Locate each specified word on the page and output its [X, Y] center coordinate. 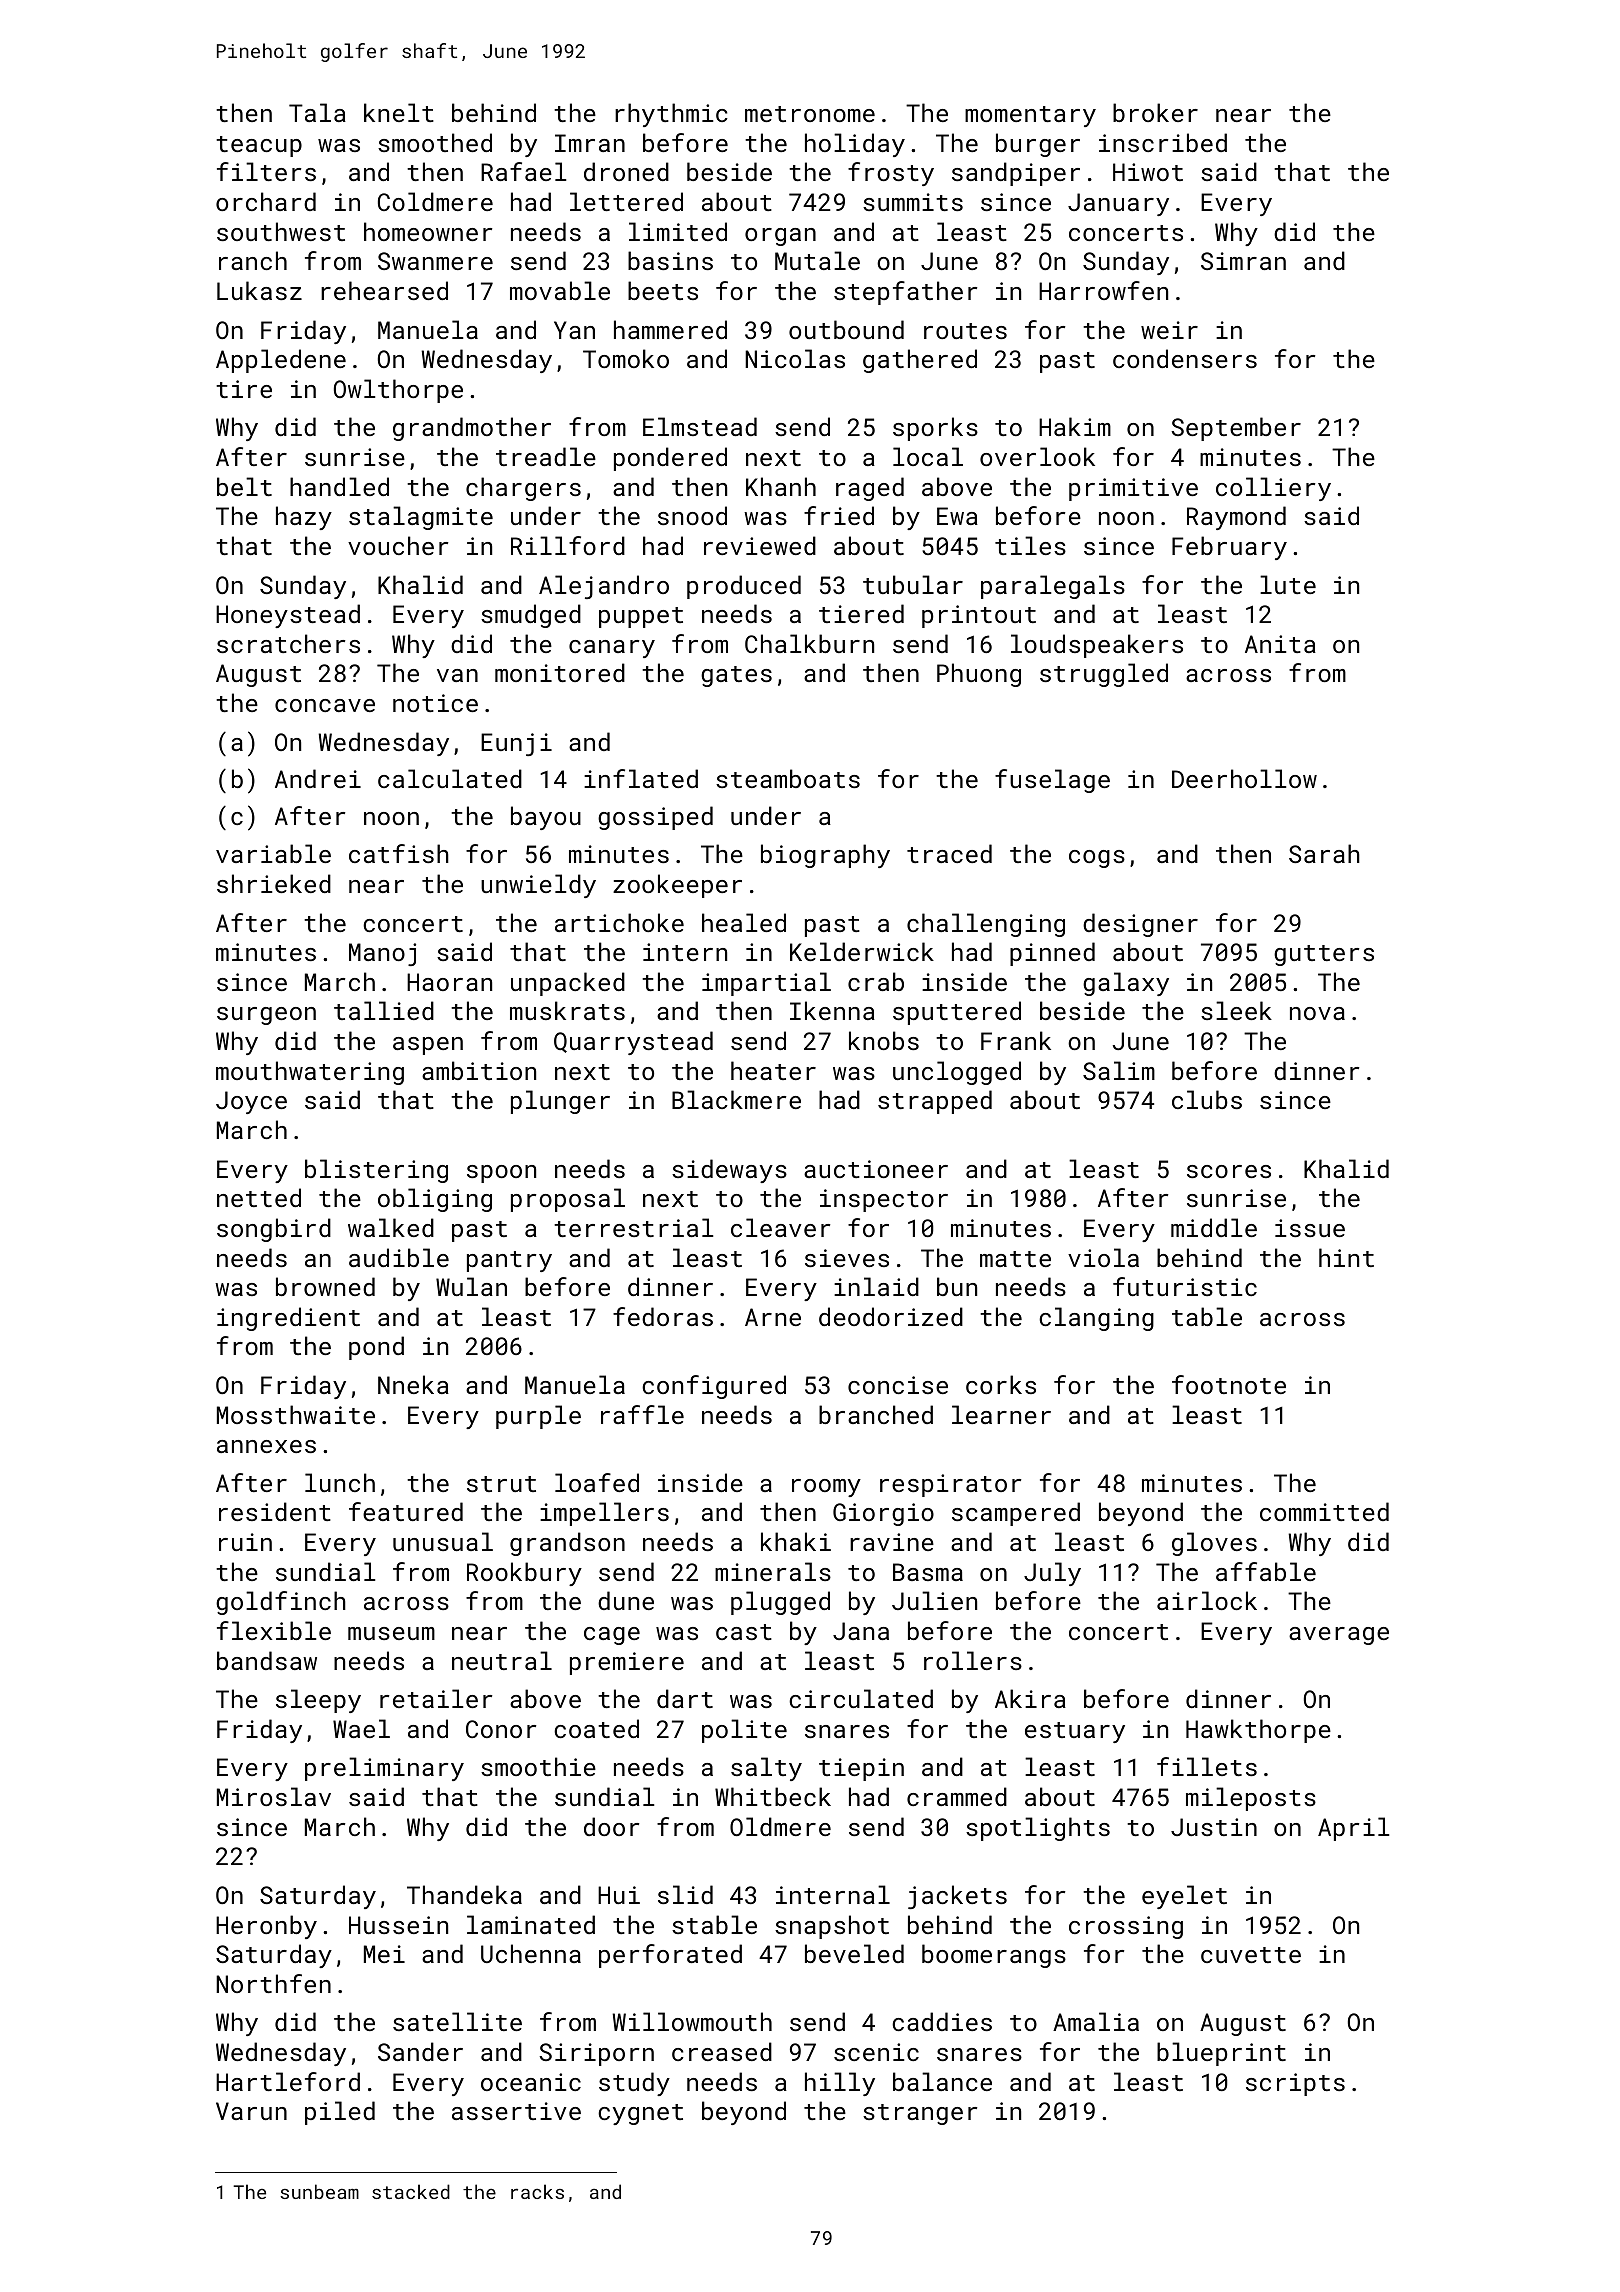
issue [1310, 1228]
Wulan [471, 1286]
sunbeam [319, 2191]
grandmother [472, 429]
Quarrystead [633, 1043]
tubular [913, 584]
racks [537, 2191]
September [1236, 429]
